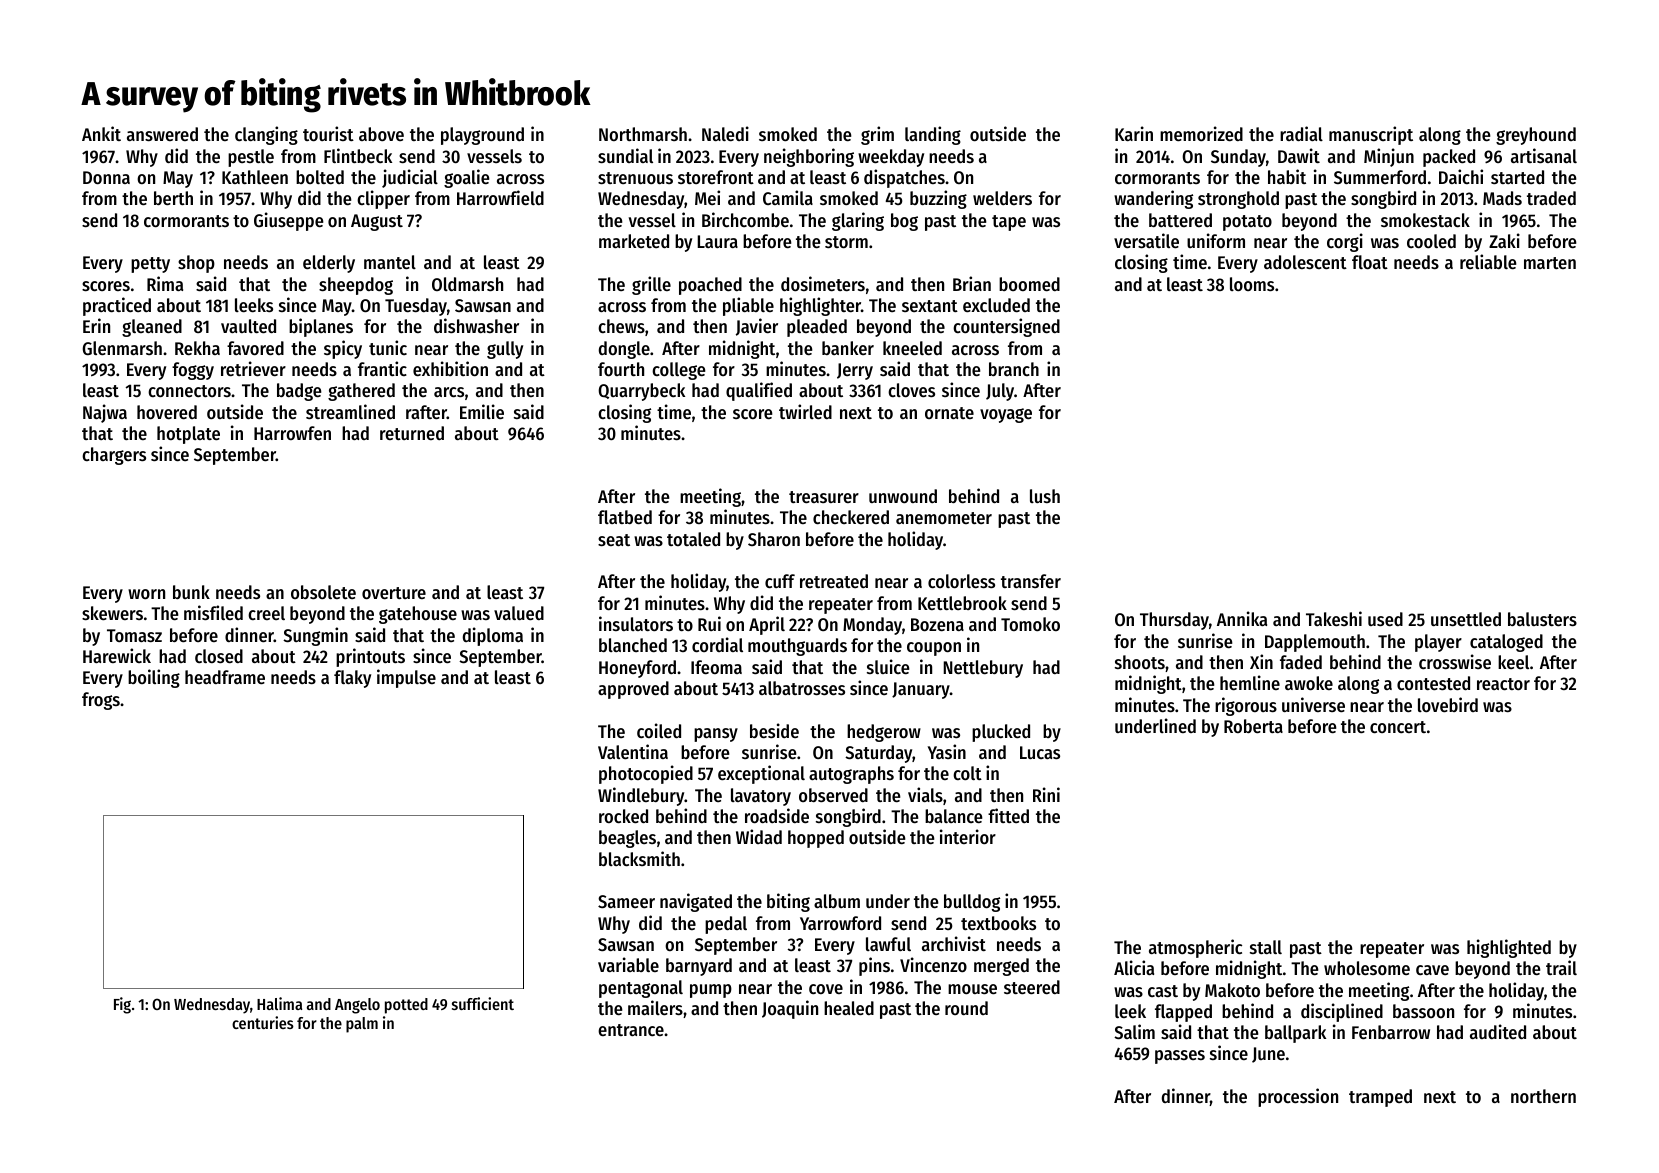  I want to click on Laura, so click(717, 241).
